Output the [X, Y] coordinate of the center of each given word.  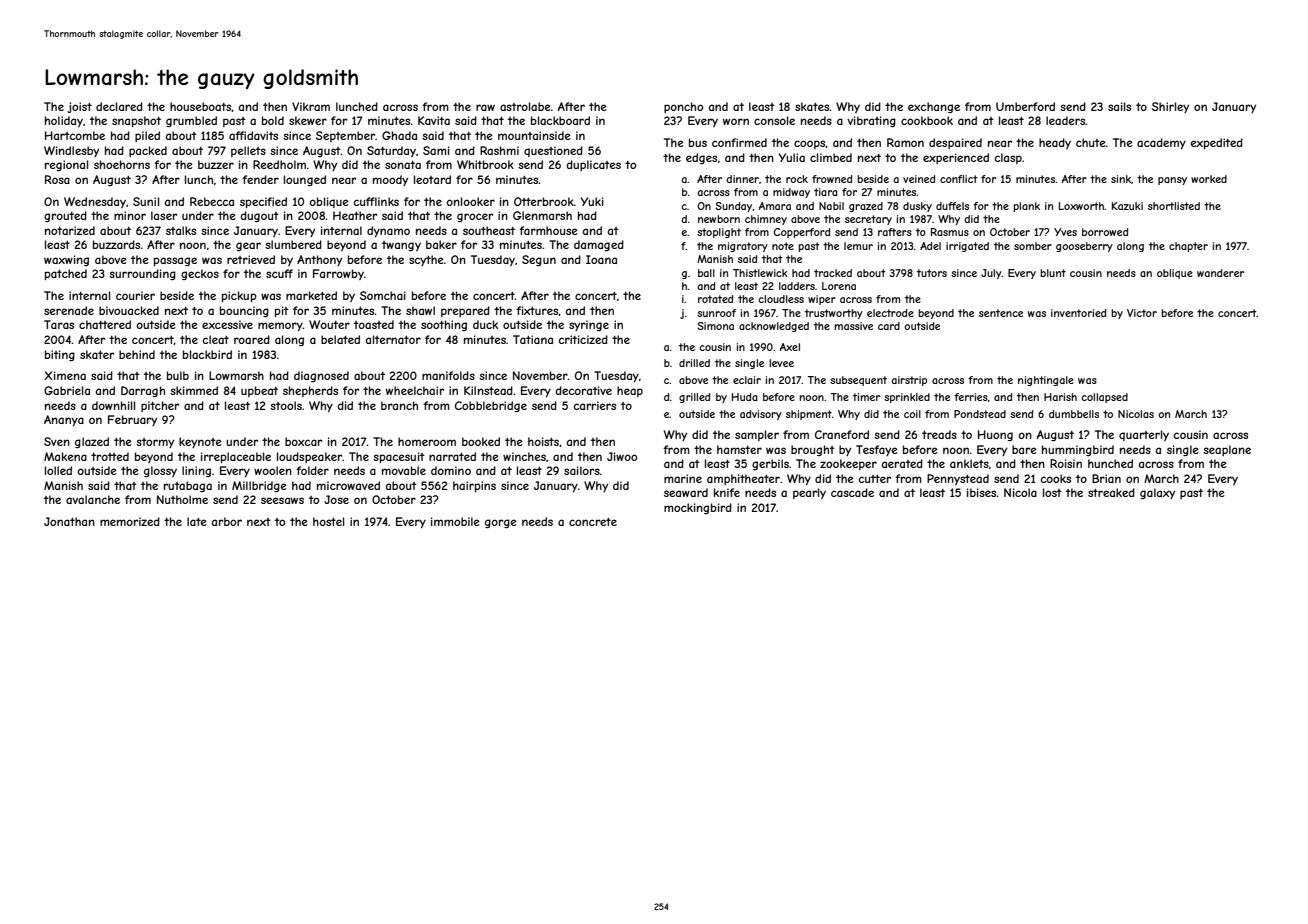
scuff [279, 273]
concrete [593, 522]
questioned [553, 151]
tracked [833, 273]
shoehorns [122, 164]
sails [1119, 106]
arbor [226, 521]
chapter [1188, 247]
